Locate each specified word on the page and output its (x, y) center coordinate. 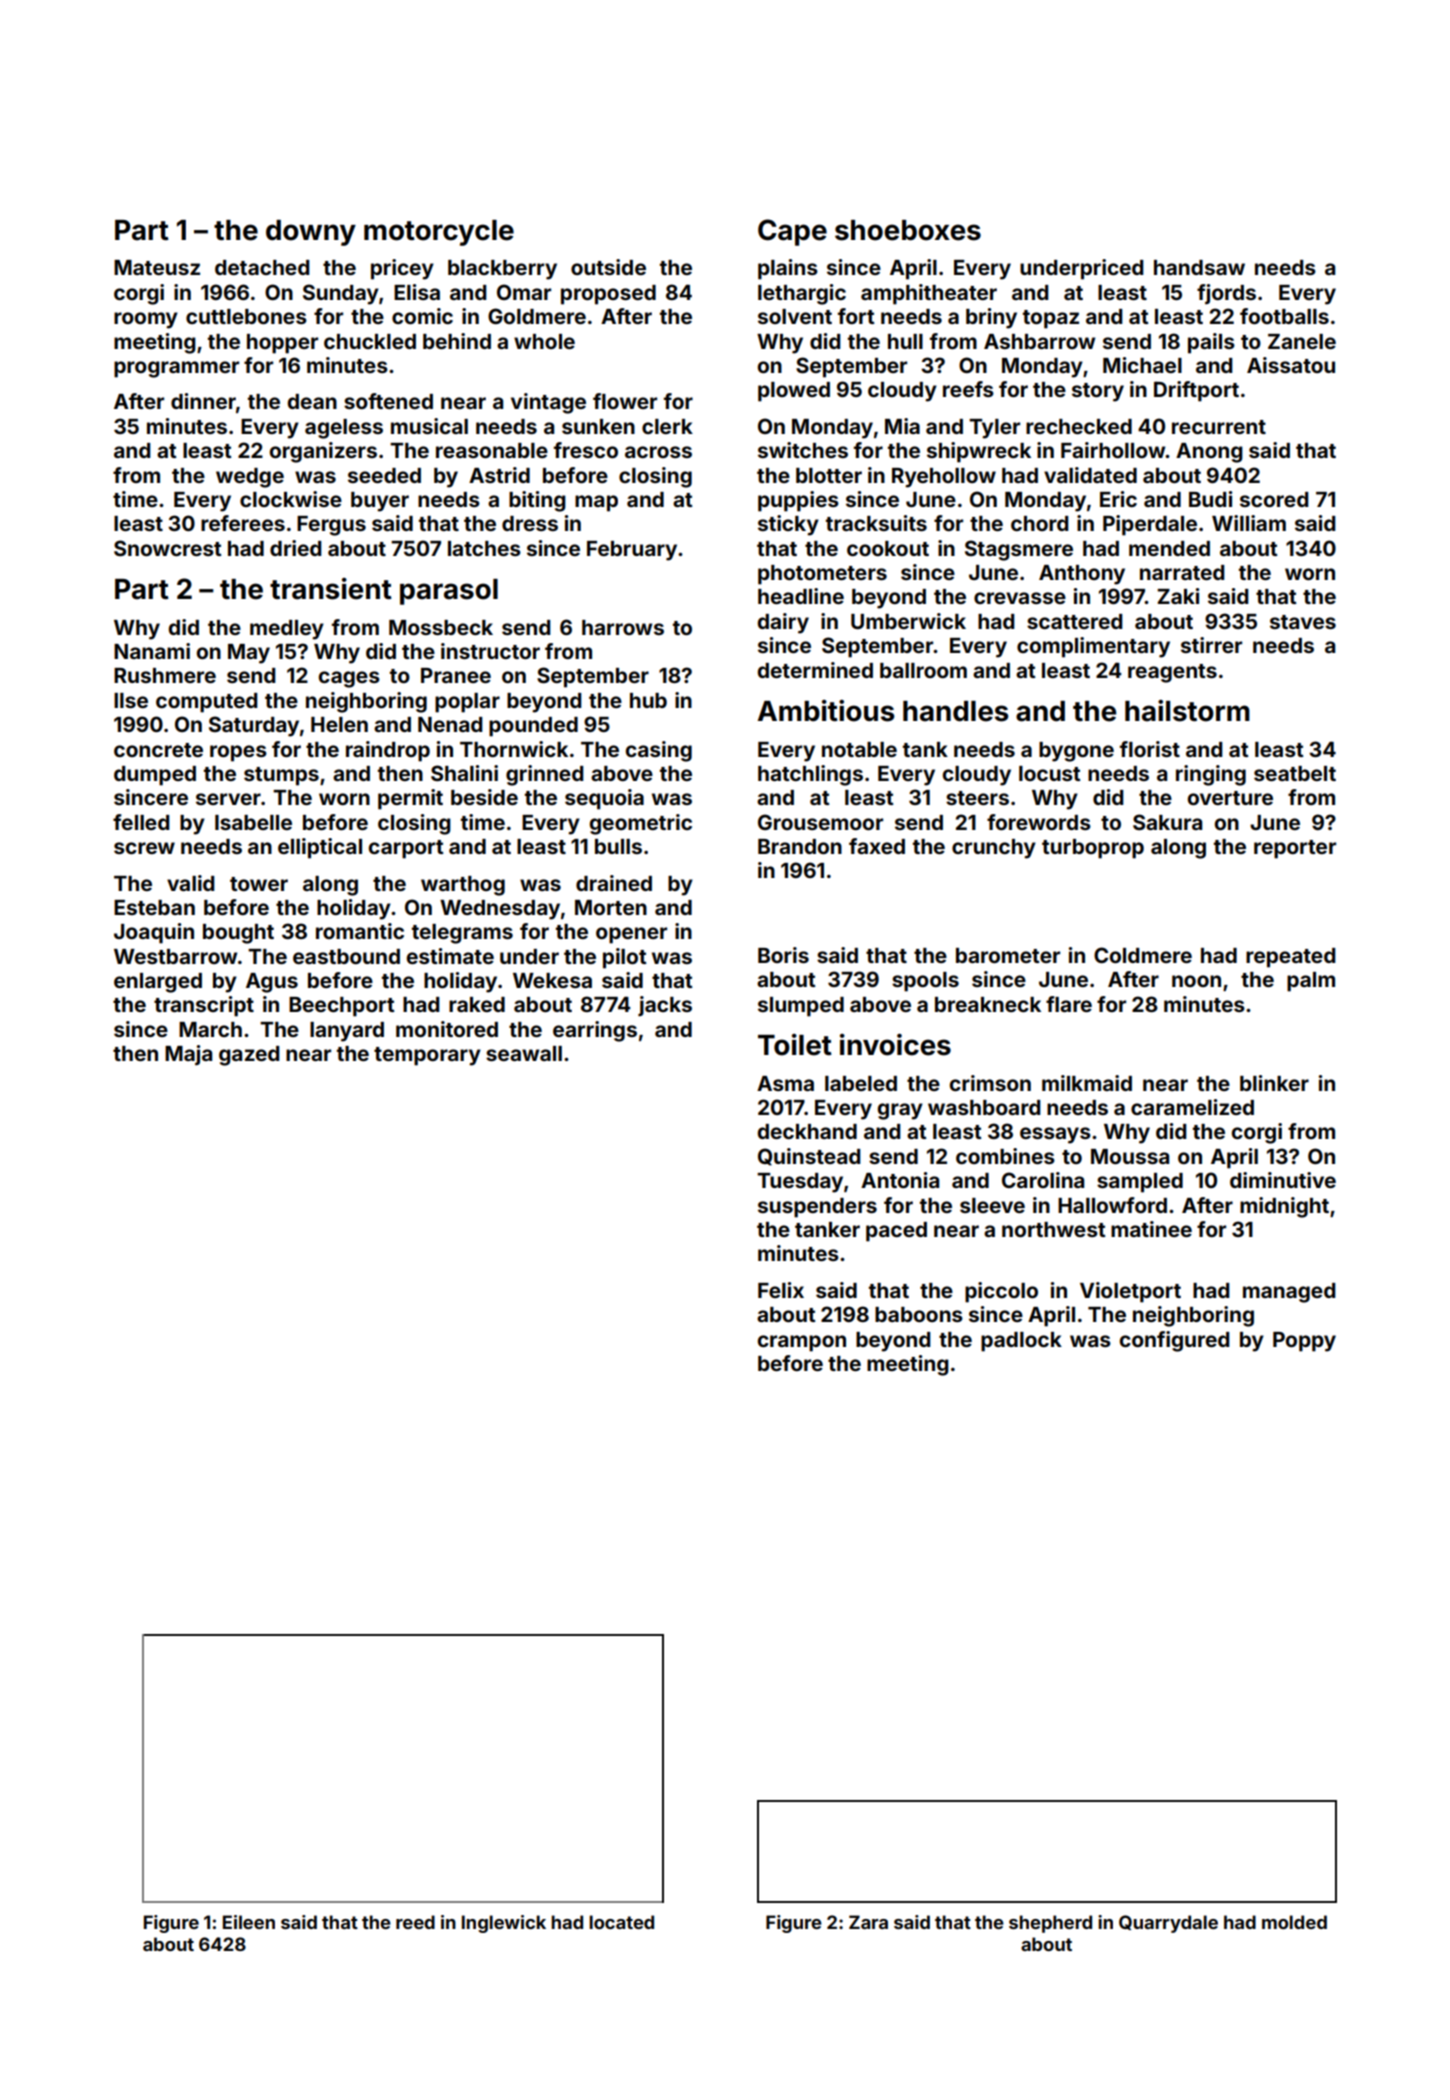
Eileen (249, 1922)
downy (311, 233)
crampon (802, 1343)
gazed (249, 1056)
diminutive (1283, 1180)
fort (856, 316)
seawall (524, 1053)
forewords (1039, 822)
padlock (1021, 1342)
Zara (868, 1922)
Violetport (1130, 1292)
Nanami (152, 651)
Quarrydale (1168, 1924)
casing (659, 751)
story (1098, 392)
